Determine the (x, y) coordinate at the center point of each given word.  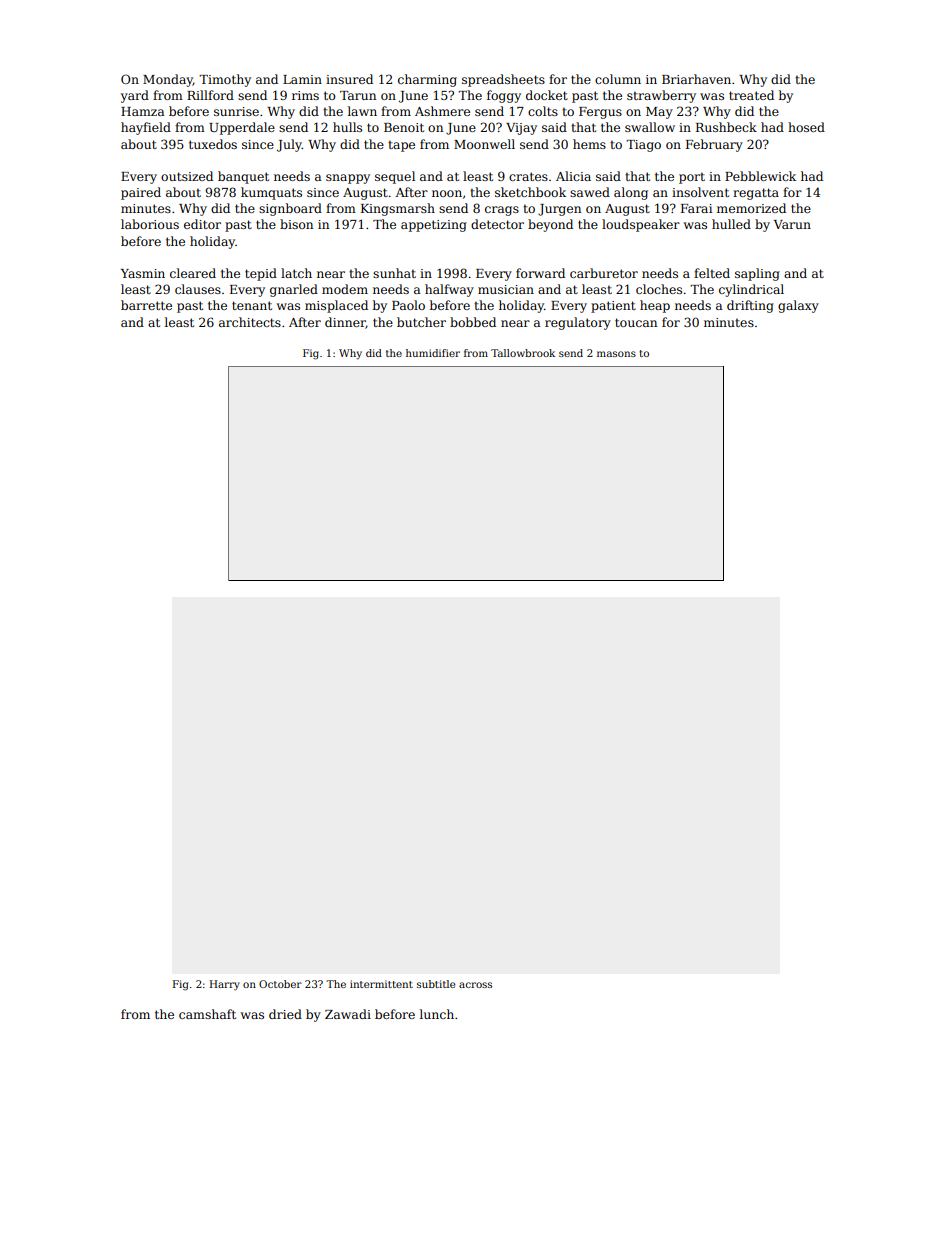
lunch (437, 1014)
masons (616, 354)
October (280, 984)
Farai (696, 208)
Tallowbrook (523, 353)
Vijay (521, 129)
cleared (193, 273)
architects (250, 322)
